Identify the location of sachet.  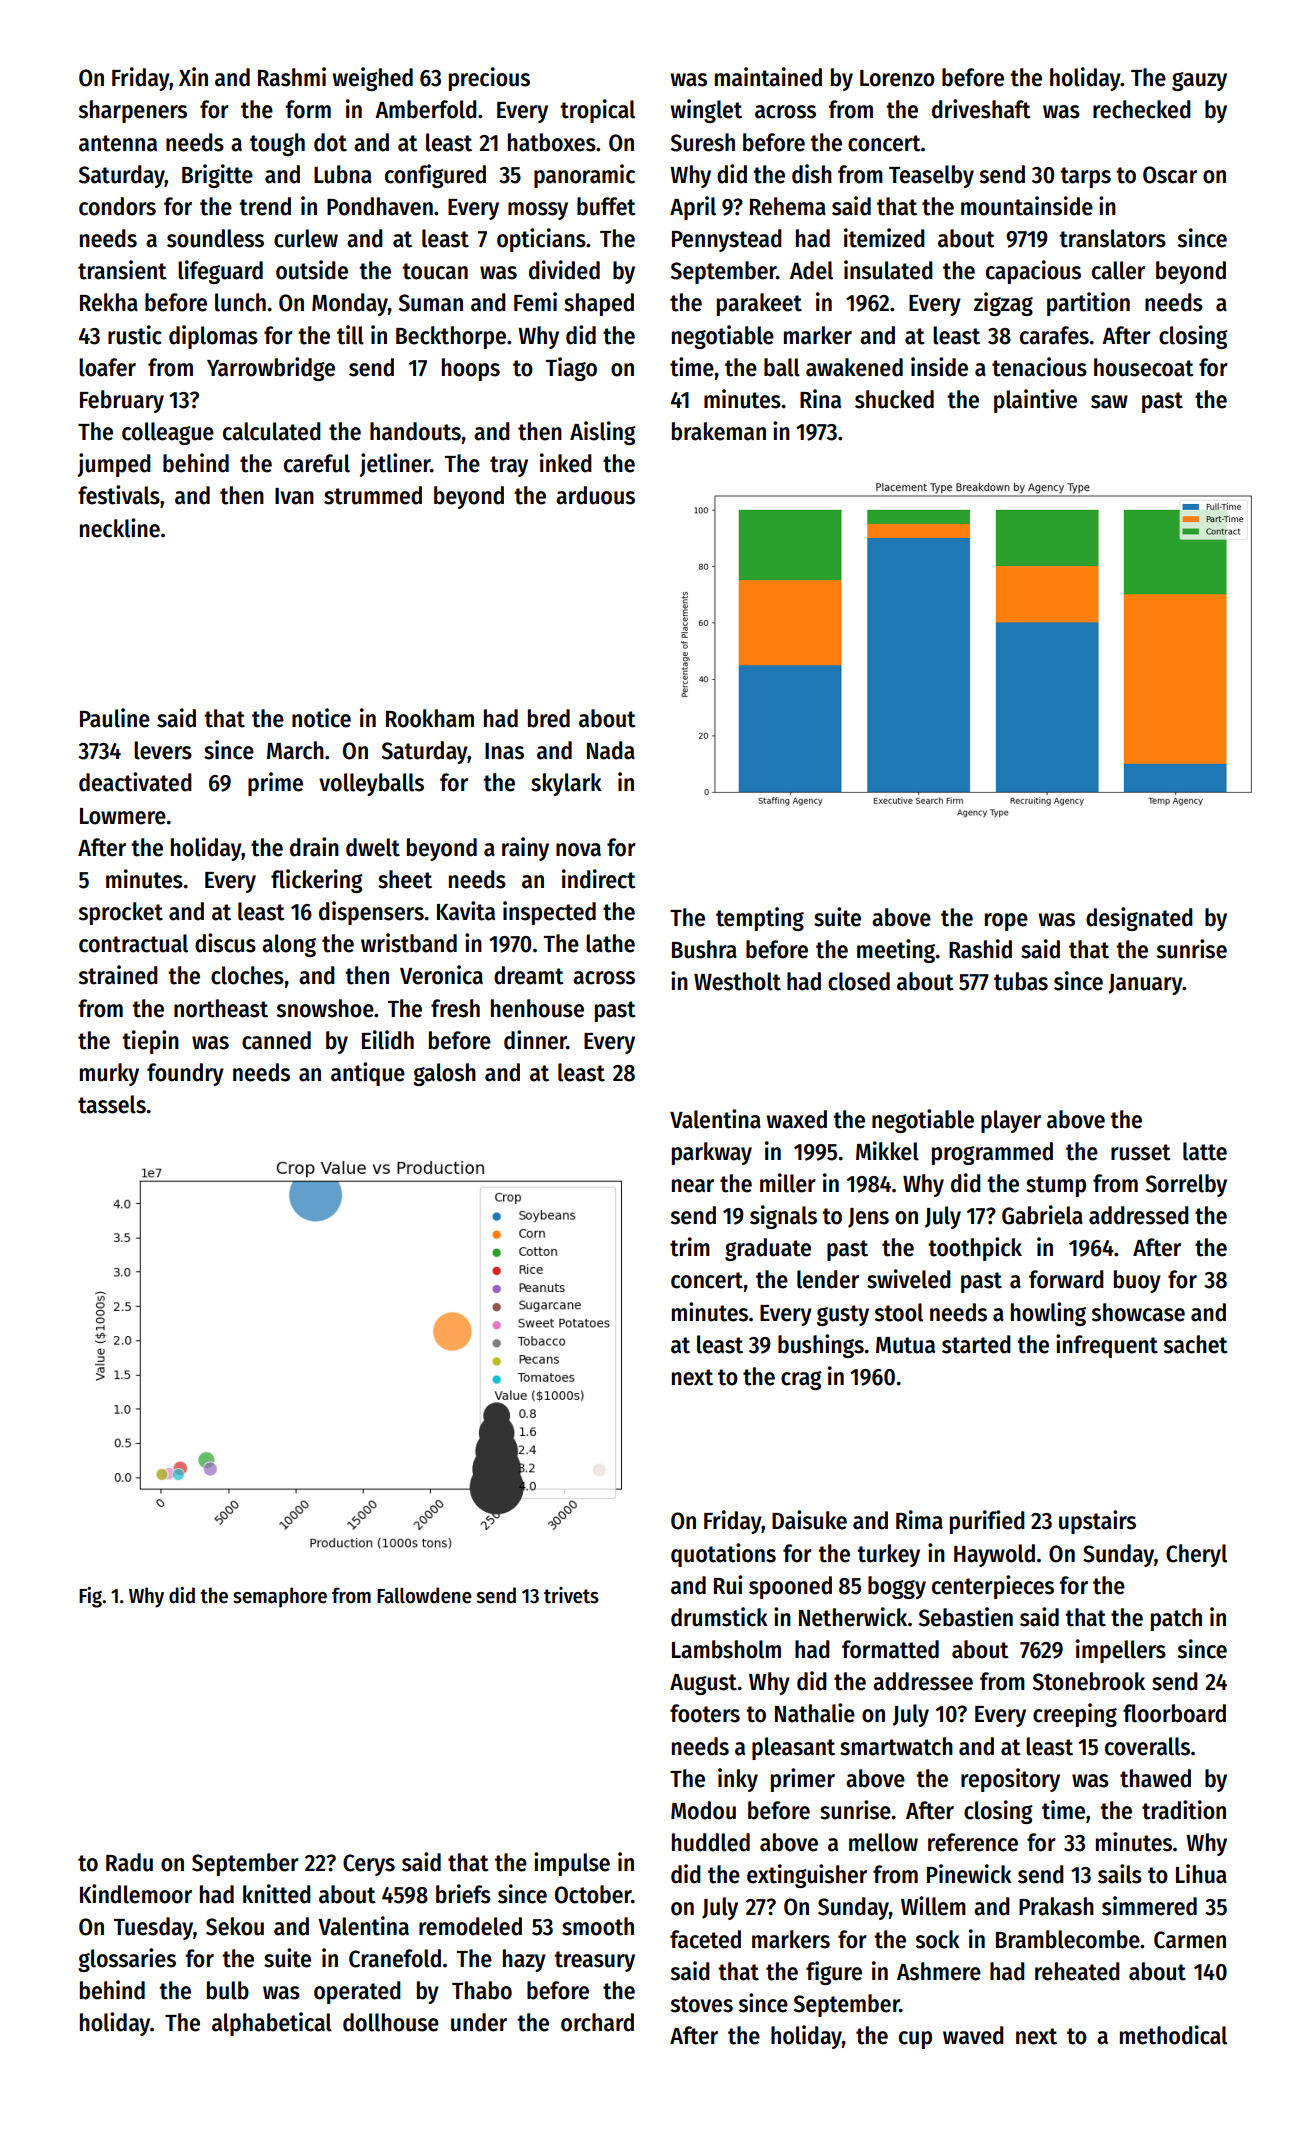
(1196, 1344).
